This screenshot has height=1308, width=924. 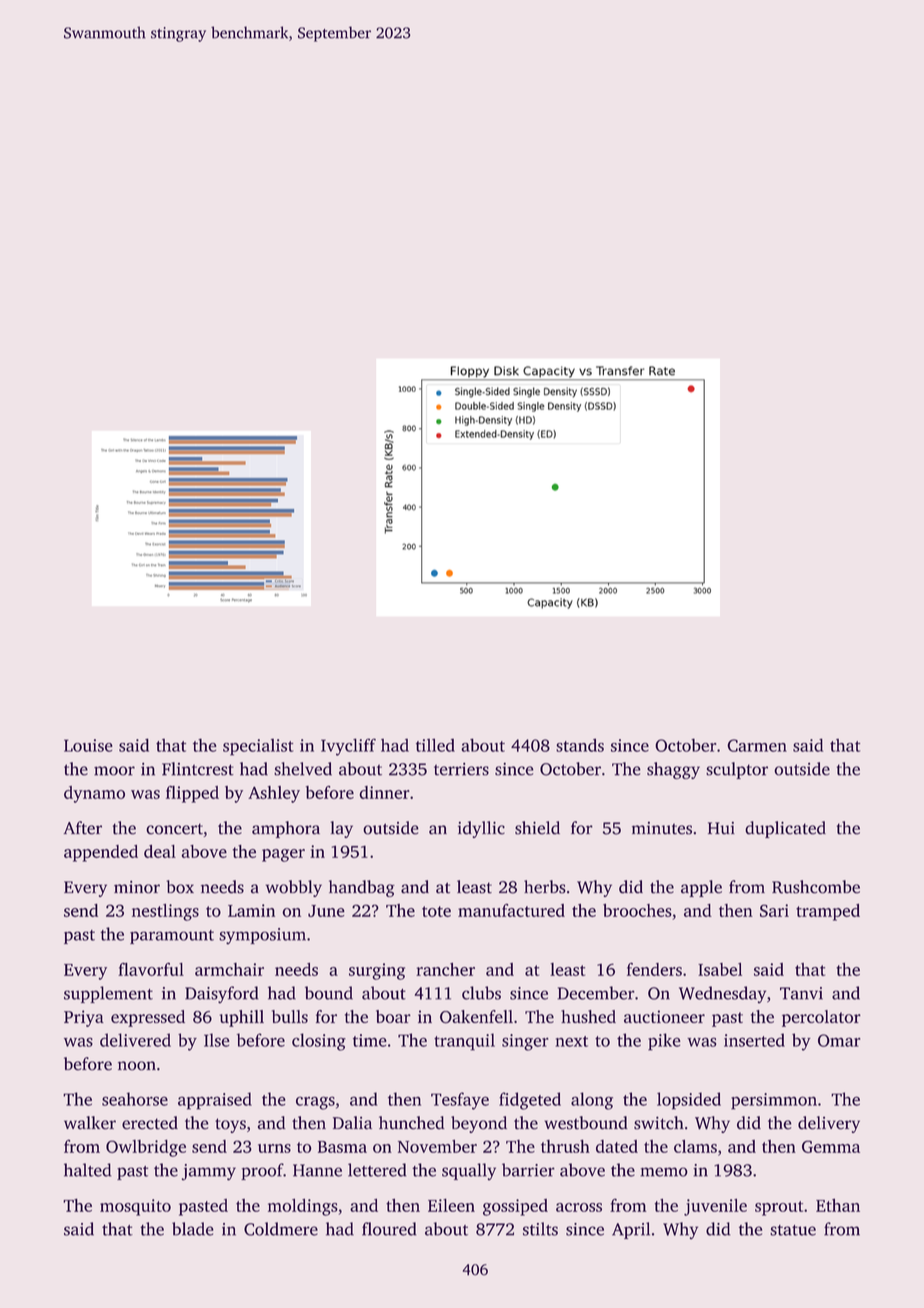 What do you see at coordinates (757, 745) in the screenshot?
I see `Carmen` at bounding box center [757, 745].
